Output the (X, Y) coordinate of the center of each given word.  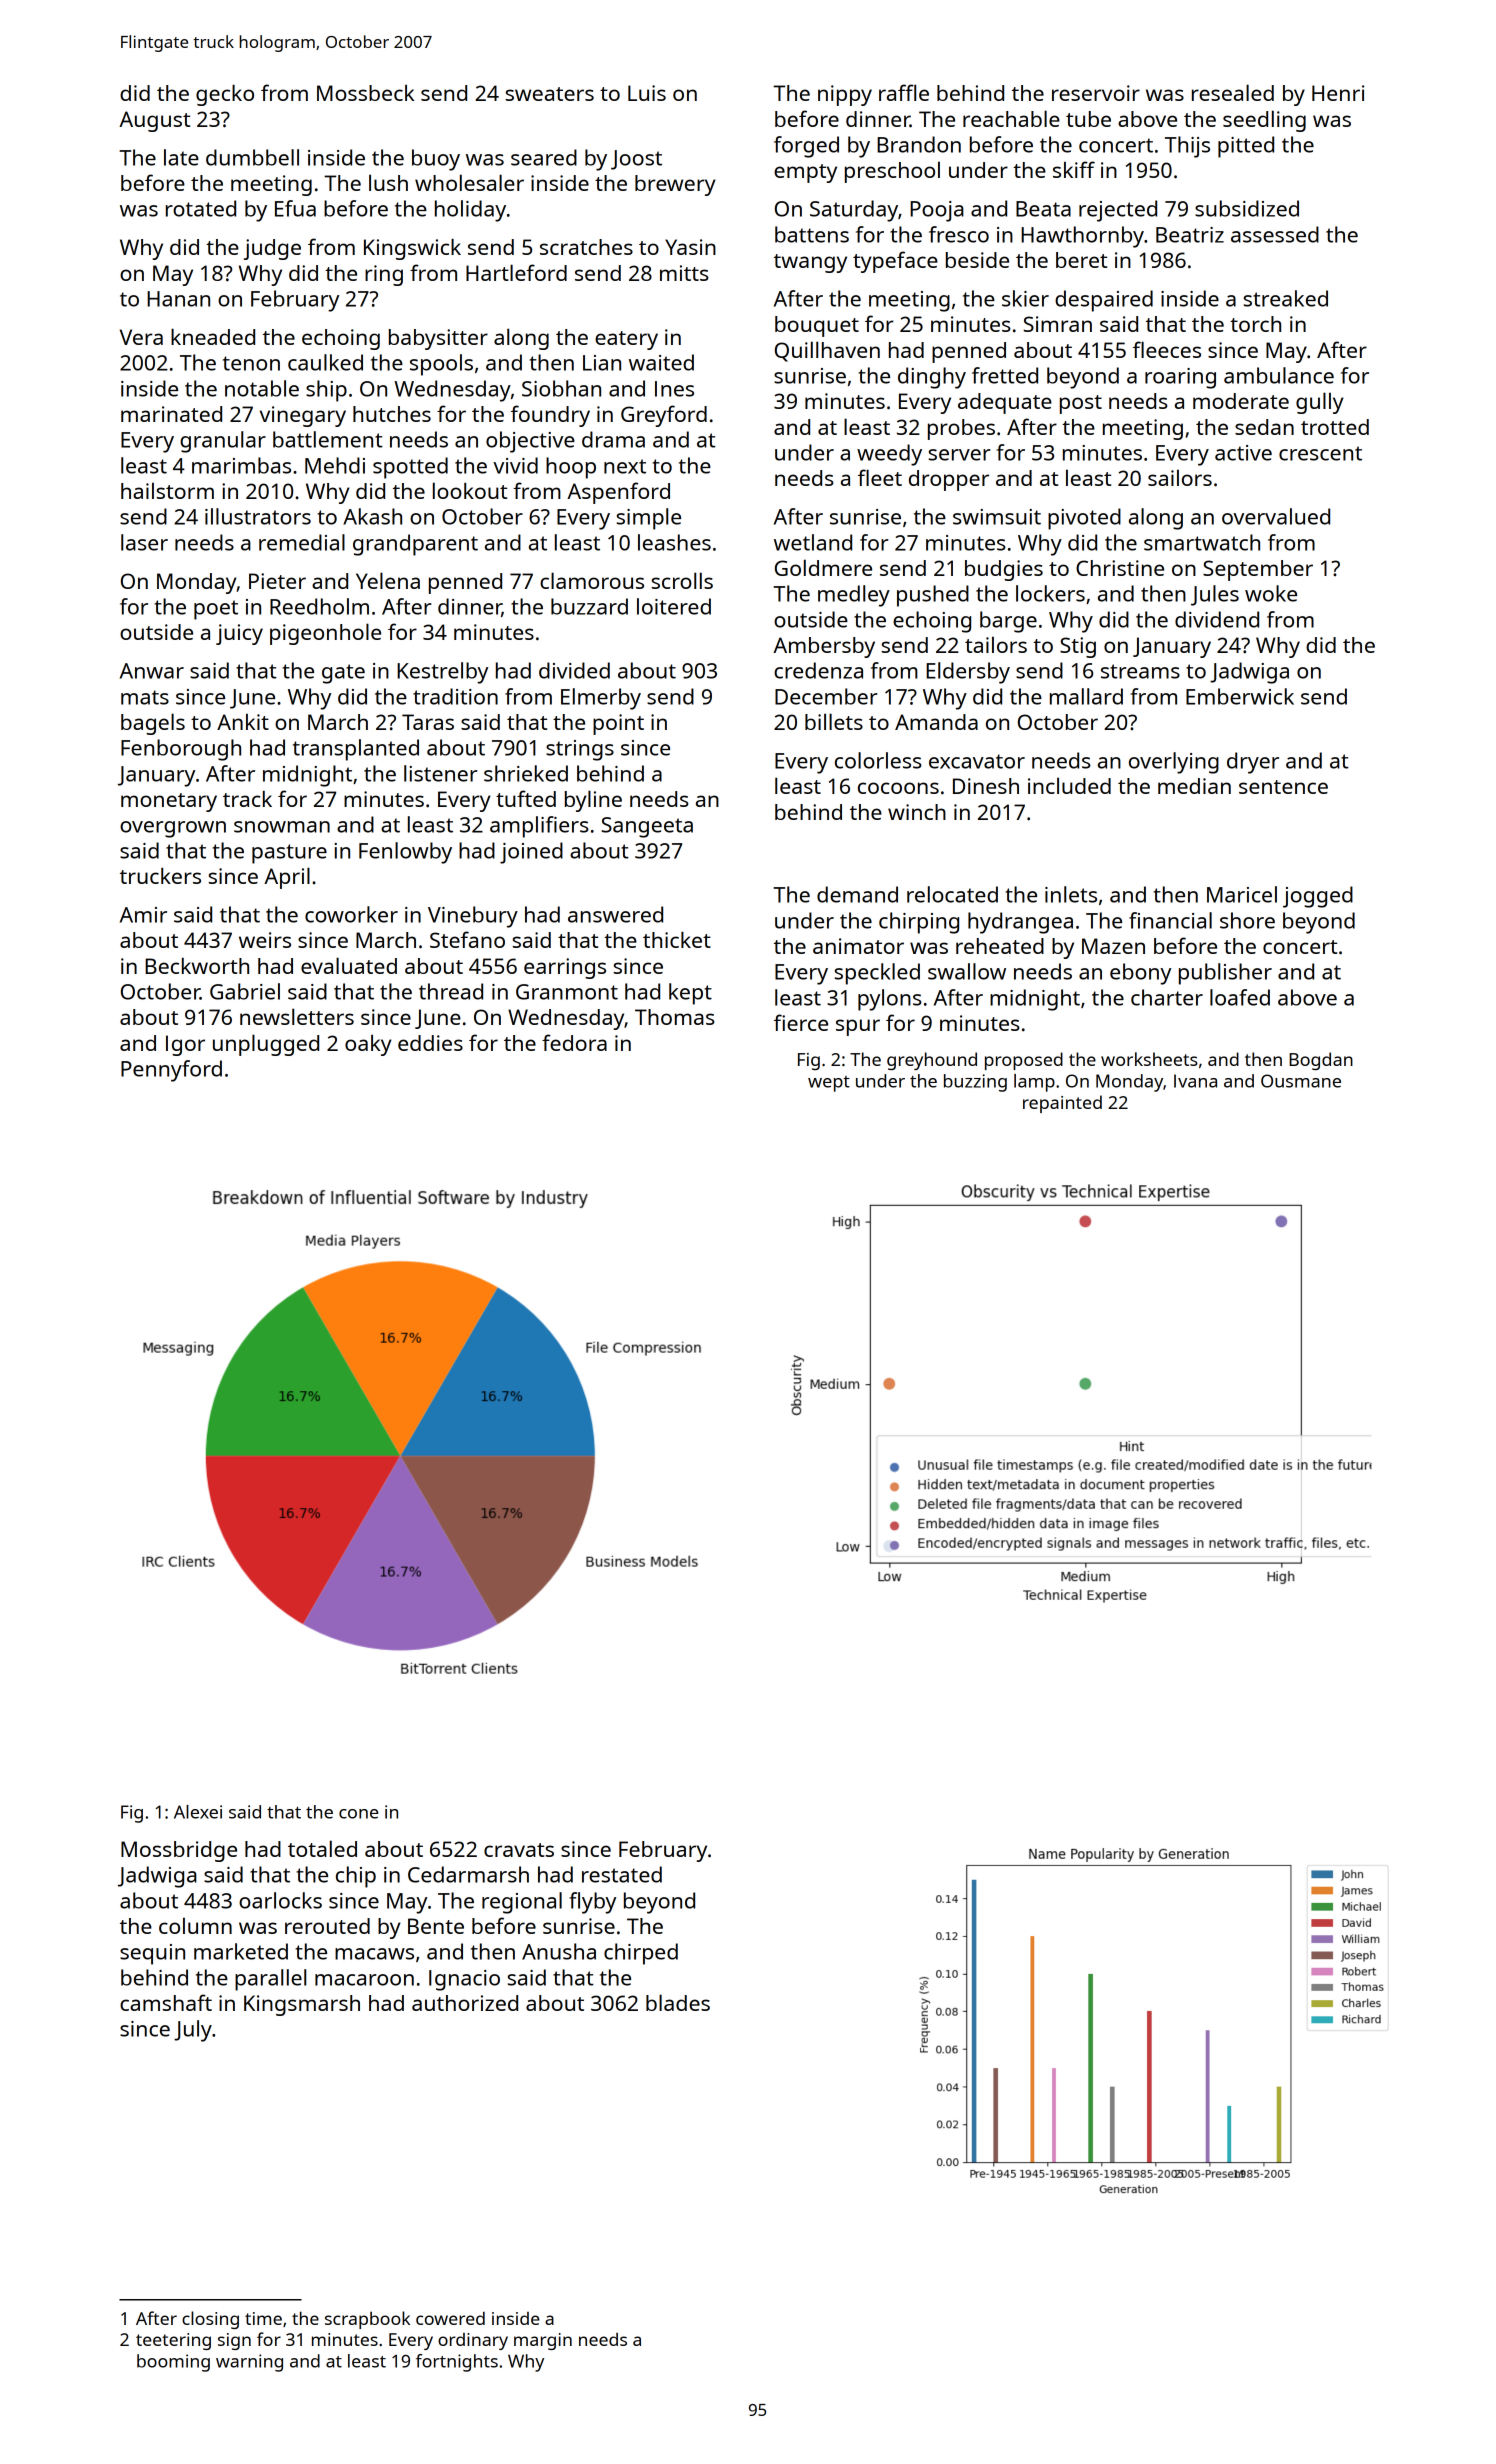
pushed (933, 596)
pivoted (1084, 519)
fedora (574, 1042)
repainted (1062, 1104)
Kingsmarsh (302, 2005)
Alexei (198, 1812)
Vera (141, 337)
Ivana (1195, 1081)
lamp (1034, 1083)
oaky (368, 1045)
